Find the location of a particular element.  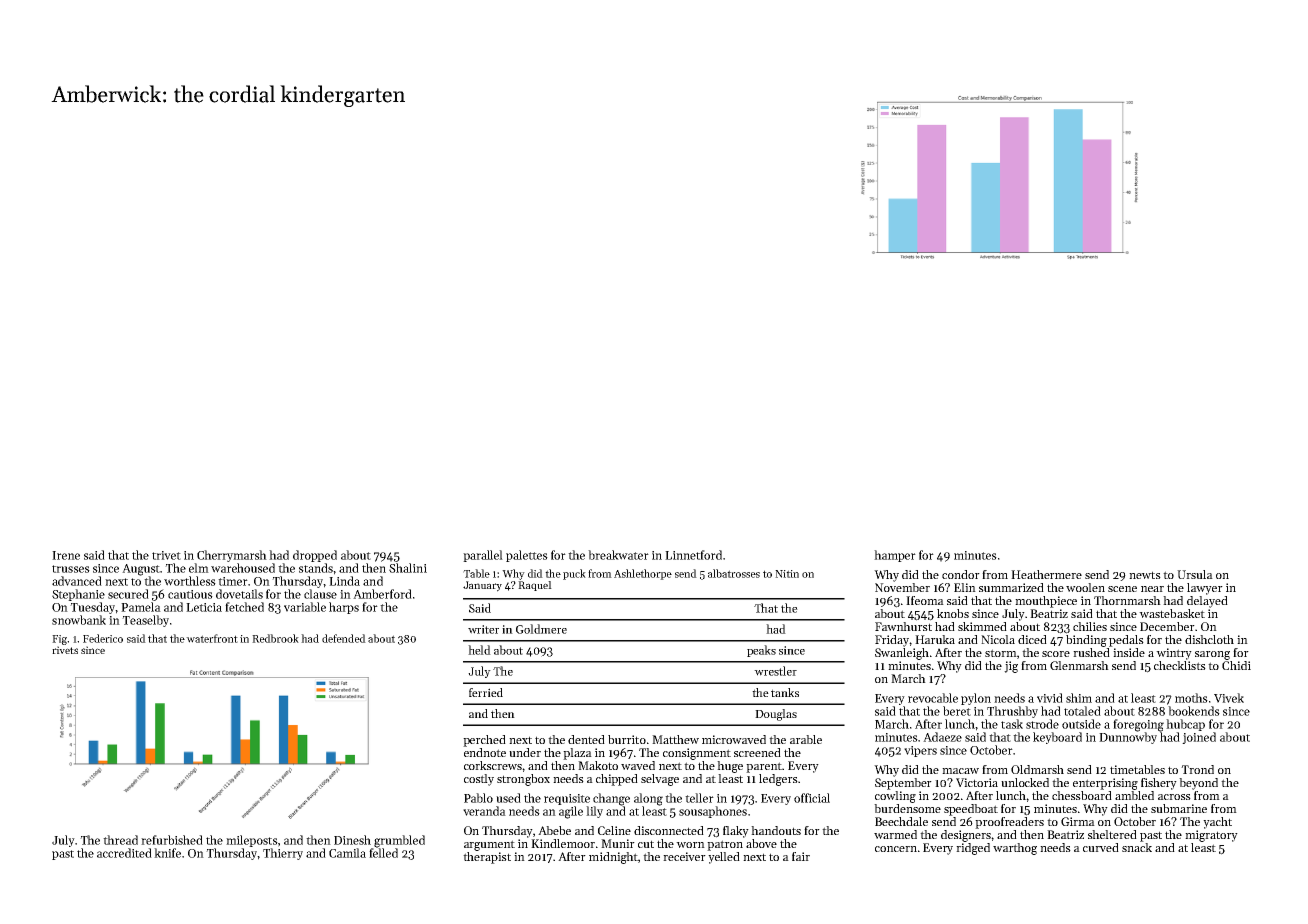

Linnetford is located at coordinates (693, 555).
